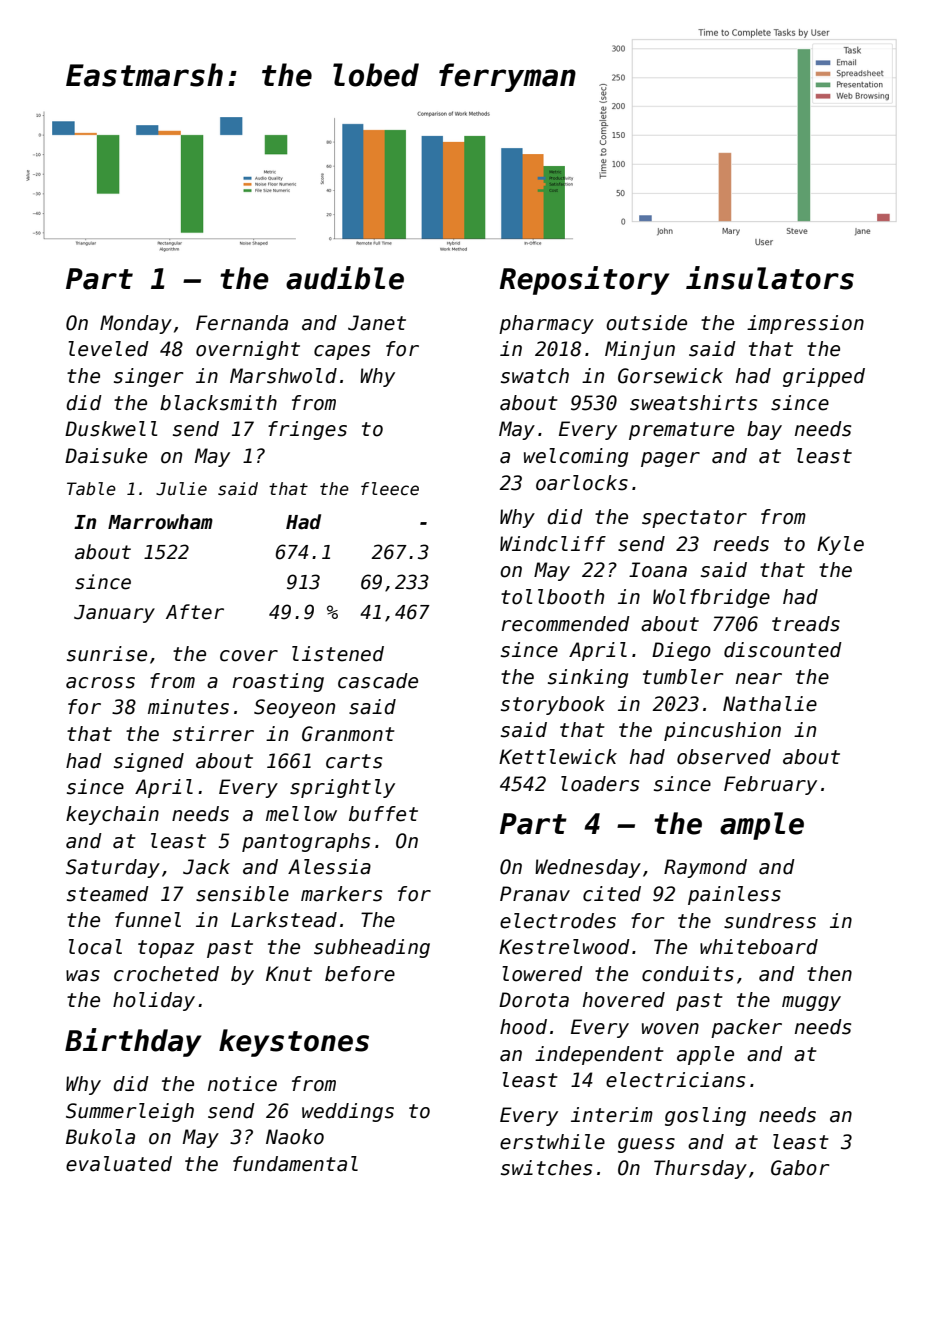 Image resolution: width=938 pixels, height=1332 pixels. What do you see at coordinates (338, 654) in the screenshot?
I see `listened` at bounding box center [338, 654].
